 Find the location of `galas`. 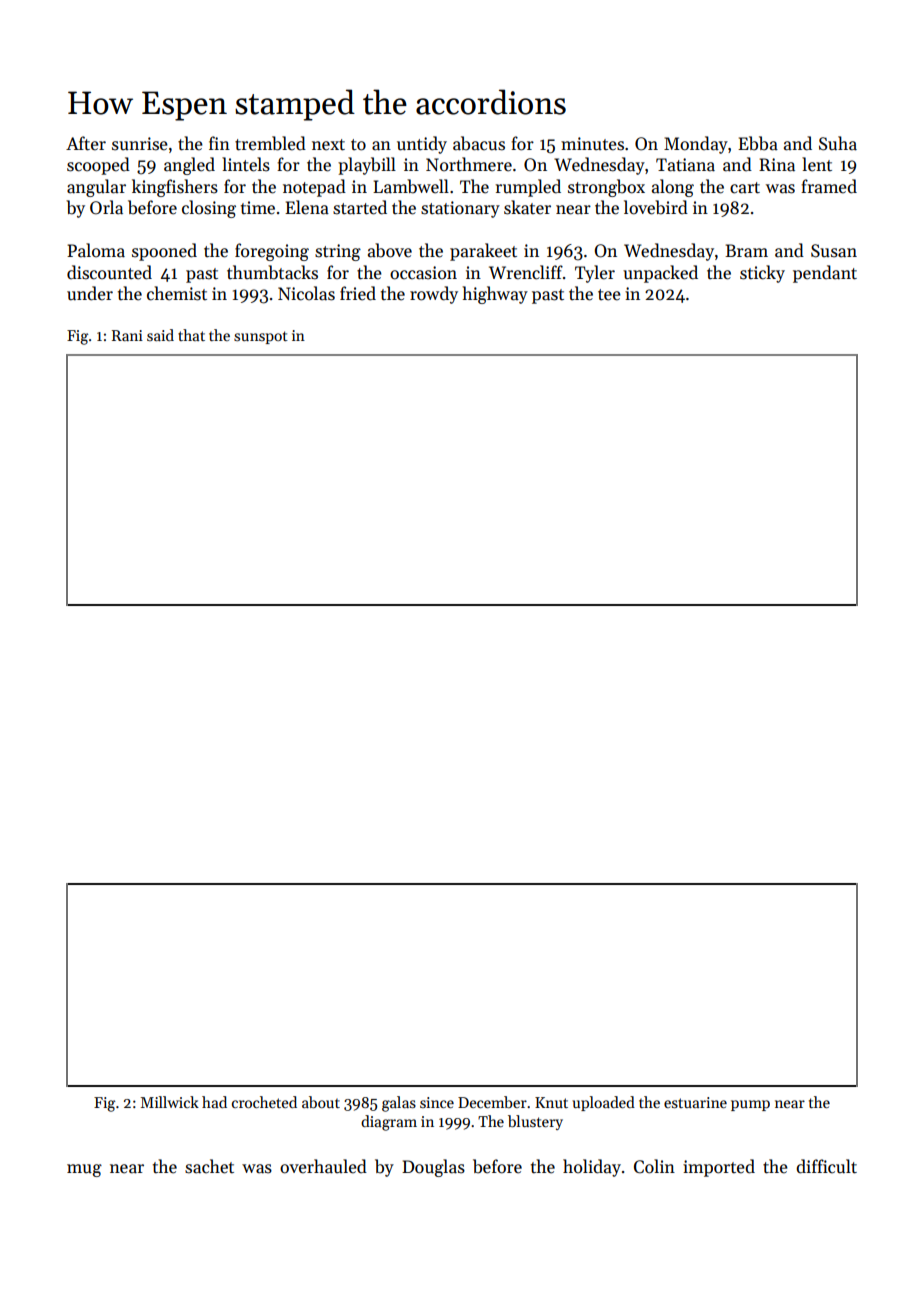

galas is located at coordinates (399, 1104).
